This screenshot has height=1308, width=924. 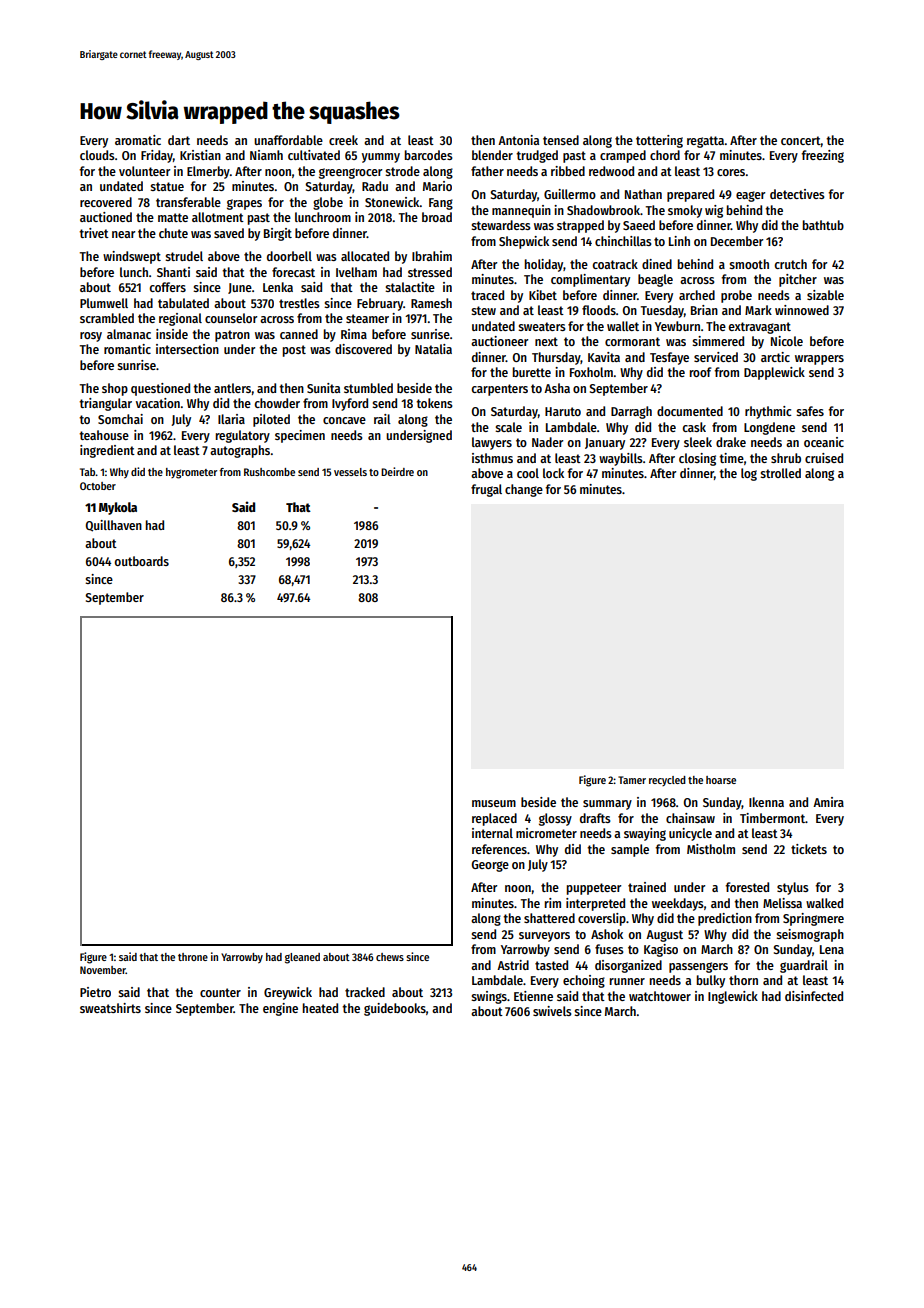 What do you see at coordinates (721, 780) in the screenshot?
I see `hoarse` at bounding box center [721, 780].
